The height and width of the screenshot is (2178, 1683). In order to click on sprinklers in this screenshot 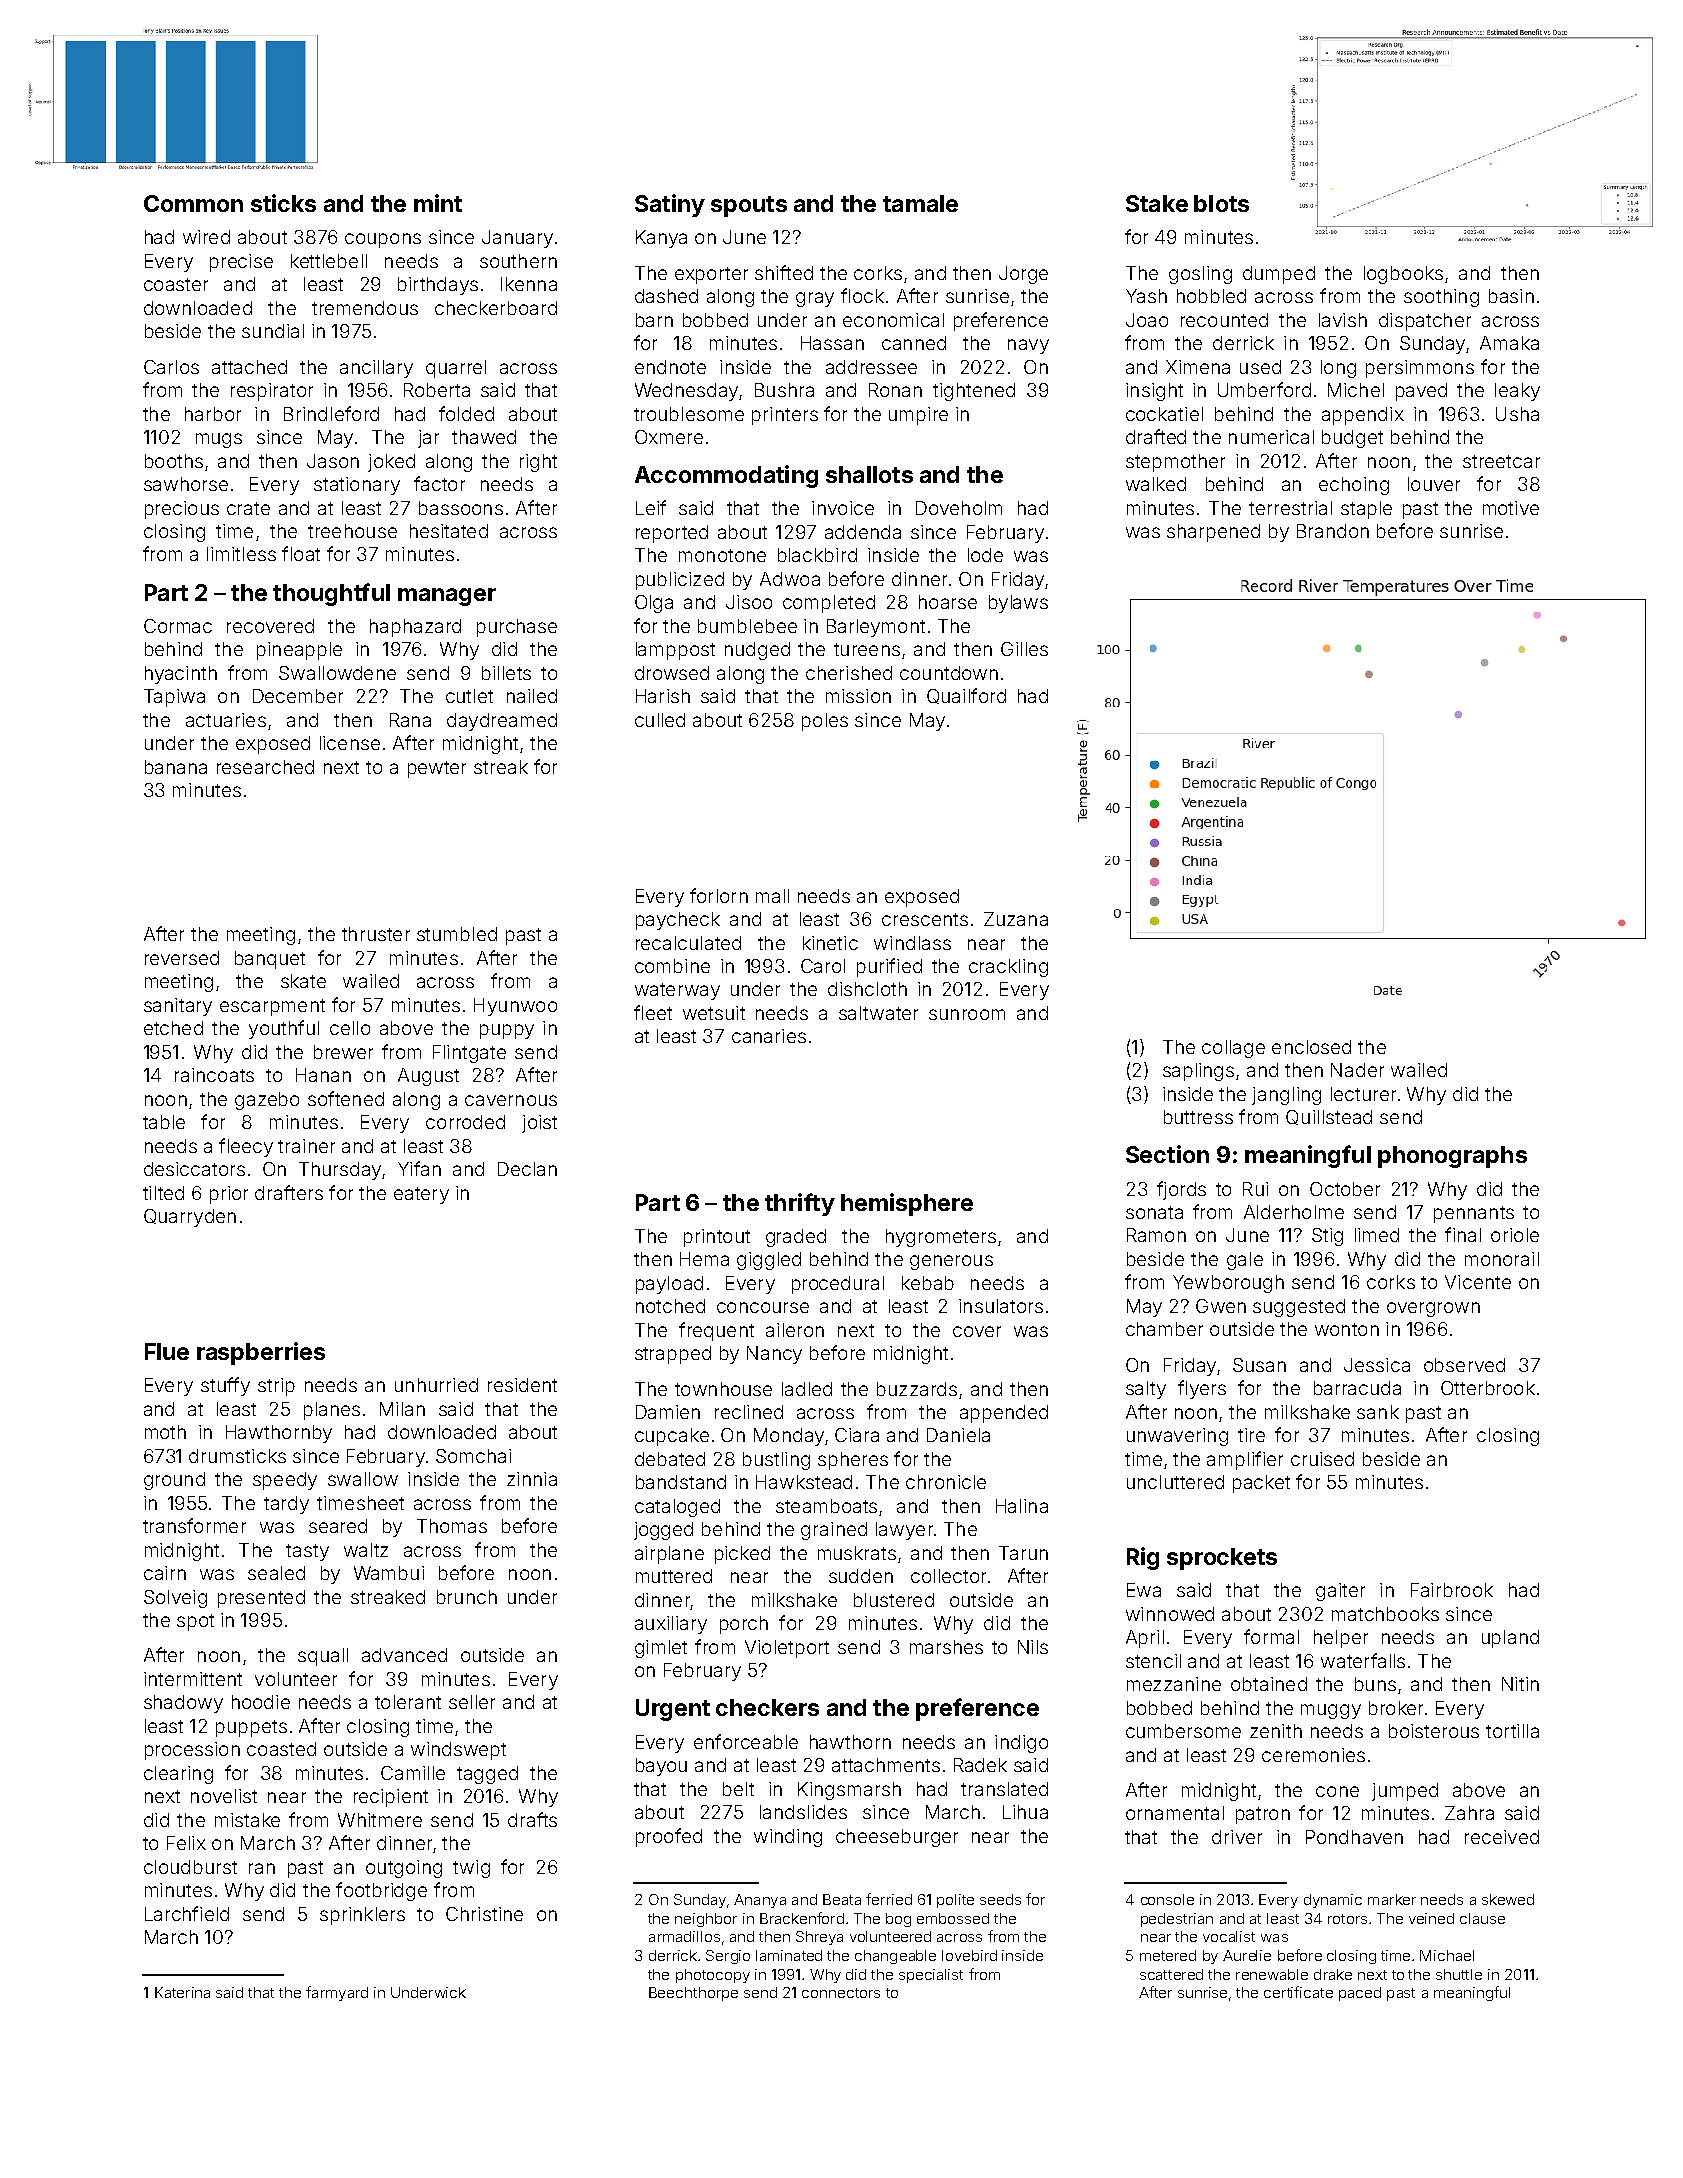, I will do `click(362, 1916)`.
